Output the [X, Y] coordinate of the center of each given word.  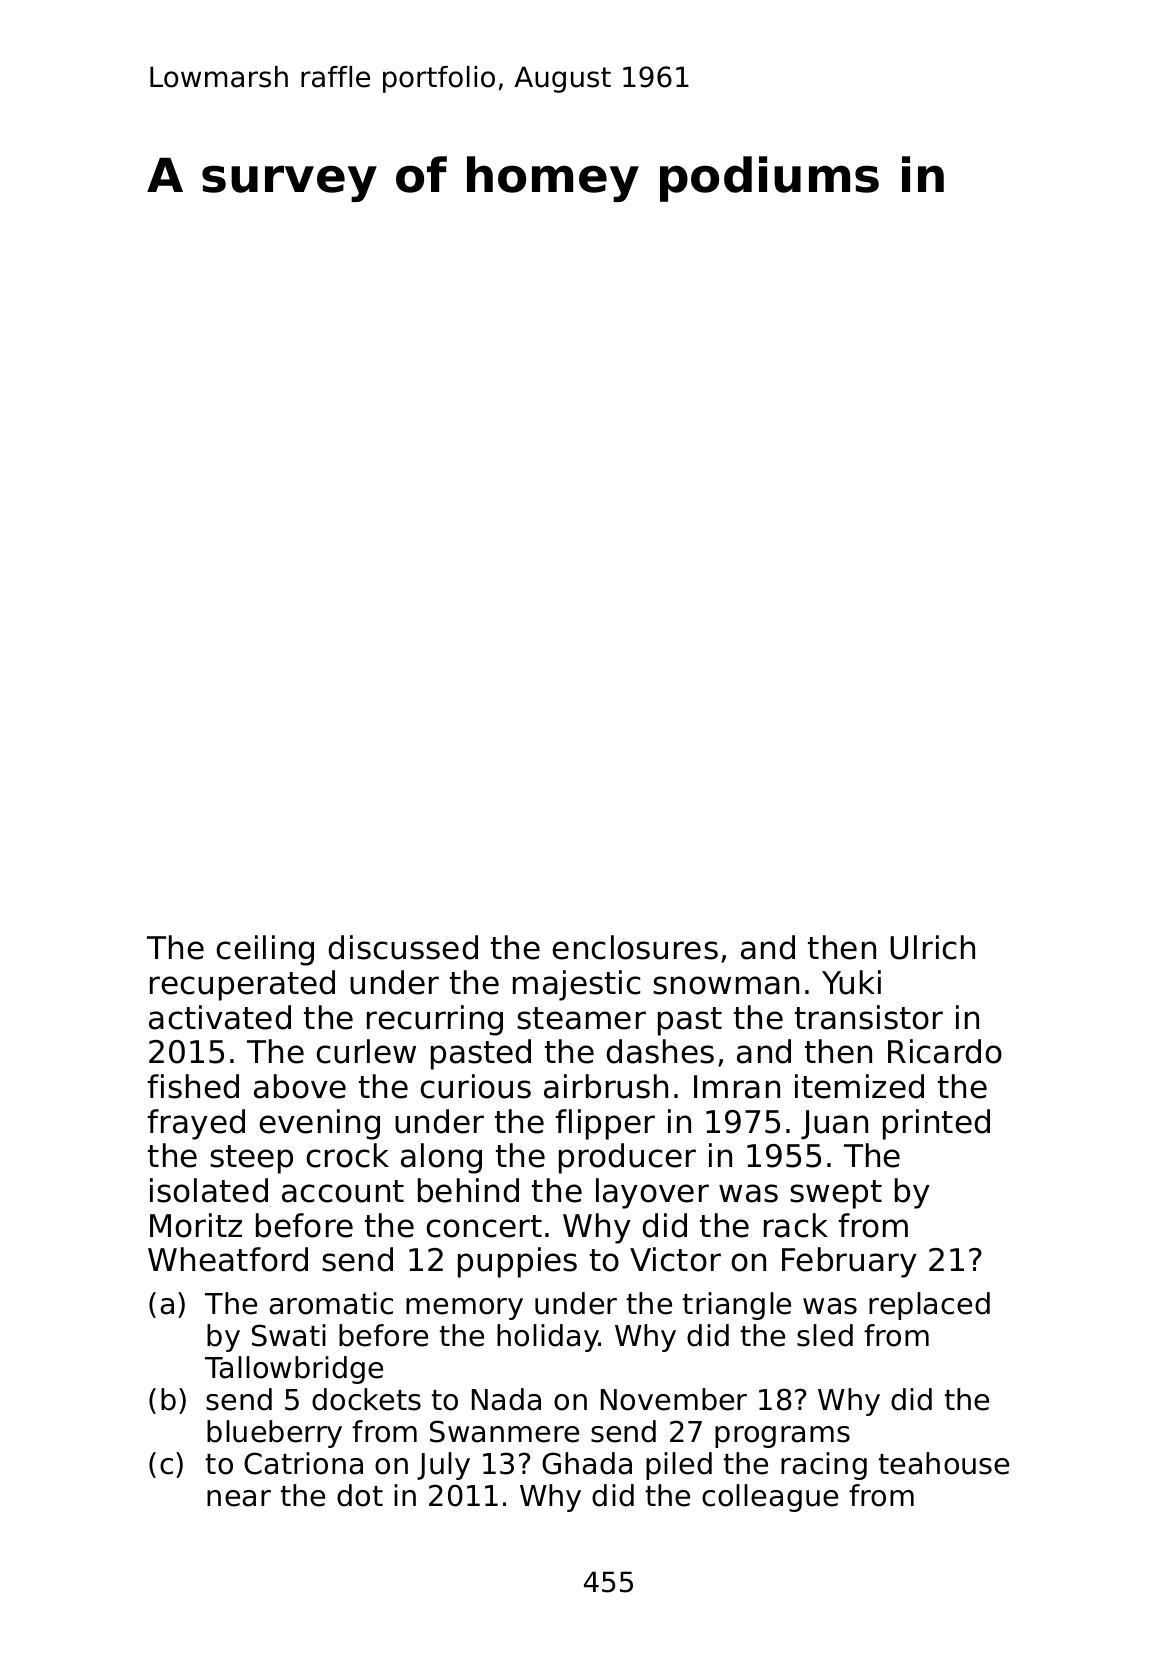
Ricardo [945, 1051]
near [239, 1498]
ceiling [265, 950]
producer [627, 1158]
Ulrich [932, 947]
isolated [209, 1190]
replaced [929, 1306]
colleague [770, 1498]
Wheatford [228, 1259]
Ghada [587, 1463]
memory [464, 1309]
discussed [403, 947]
